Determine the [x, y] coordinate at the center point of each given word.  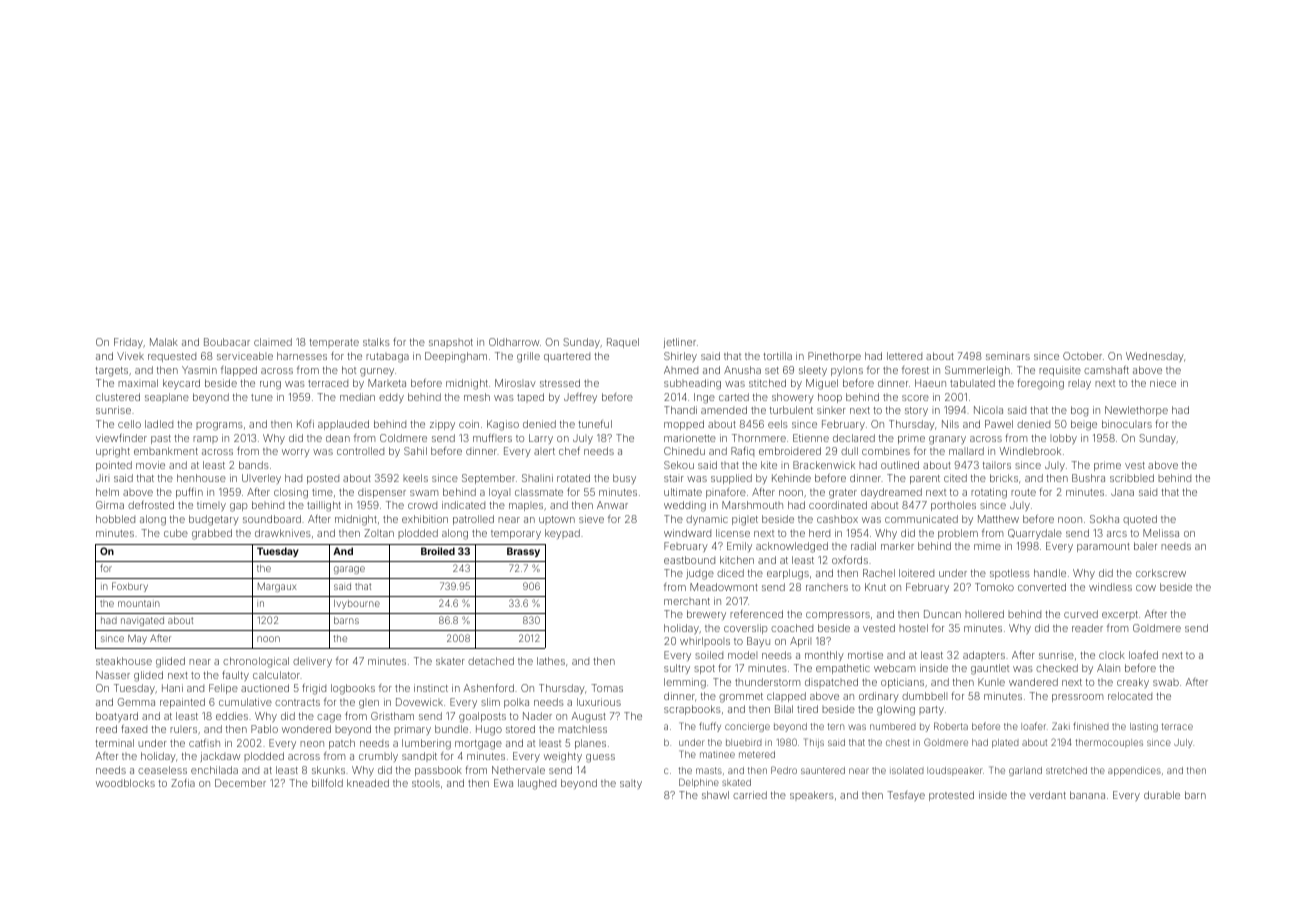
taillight [324, 506]
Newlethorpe [1136, 411]
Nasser [113, 675]
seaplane [167, 398]
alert [544, 451]
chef [569, 451]
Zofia [183, 783]
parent [925, 479]
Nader [537, 716]
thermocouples [1109, 743]
